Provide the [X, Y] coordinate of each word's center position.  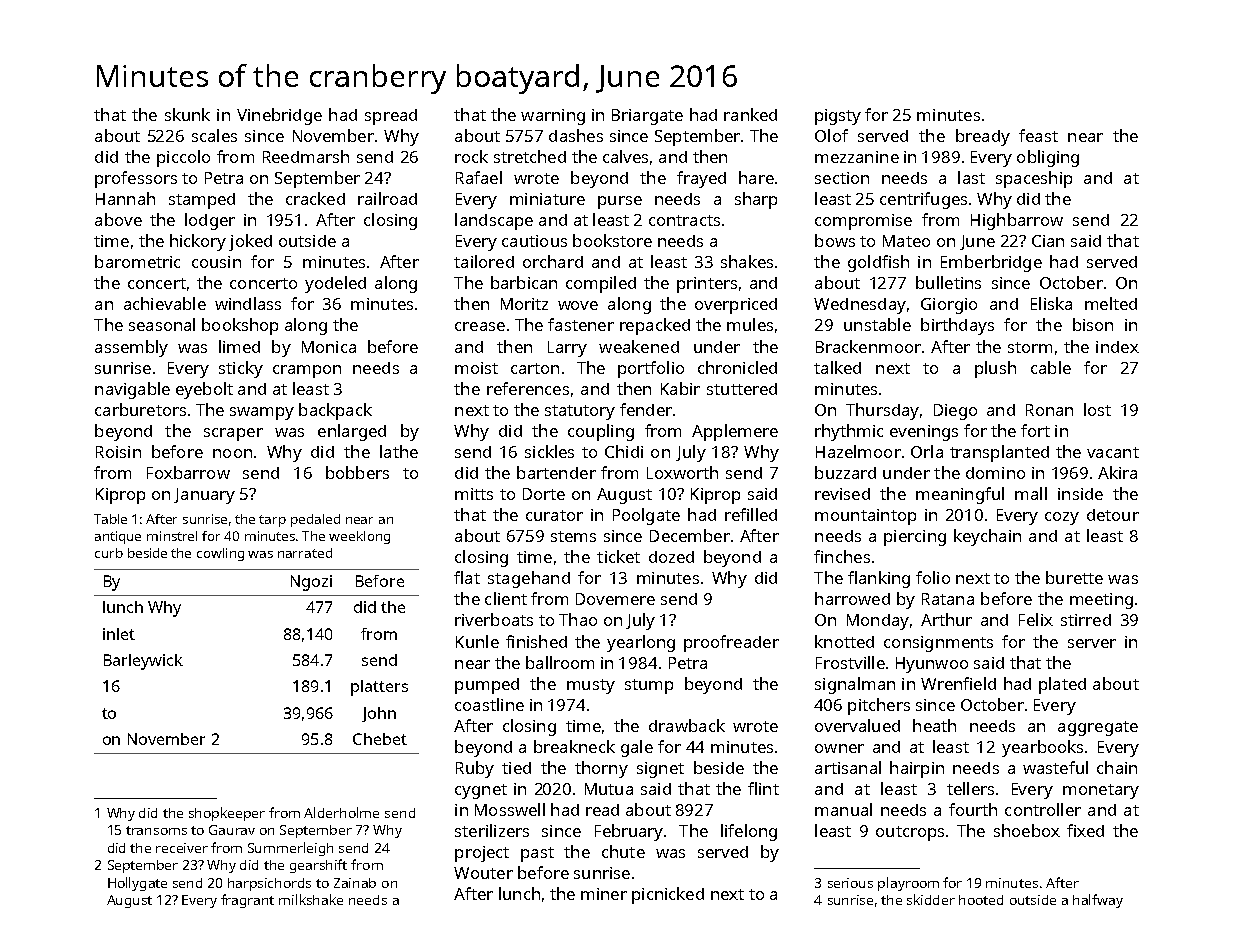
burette [1074, 577]
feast [1038, 135]
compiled [601, 284]
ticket [618, 556]
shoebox [1027, 830]
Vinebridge [279, 116]
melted [1111, 303]
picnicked [668, 895]
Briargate [647, 117]
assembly [131, 348]
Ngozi [311, 583]
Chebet [380, 739]
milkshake [311, 899]
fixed [1085, 830]
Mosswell [510, 809]
